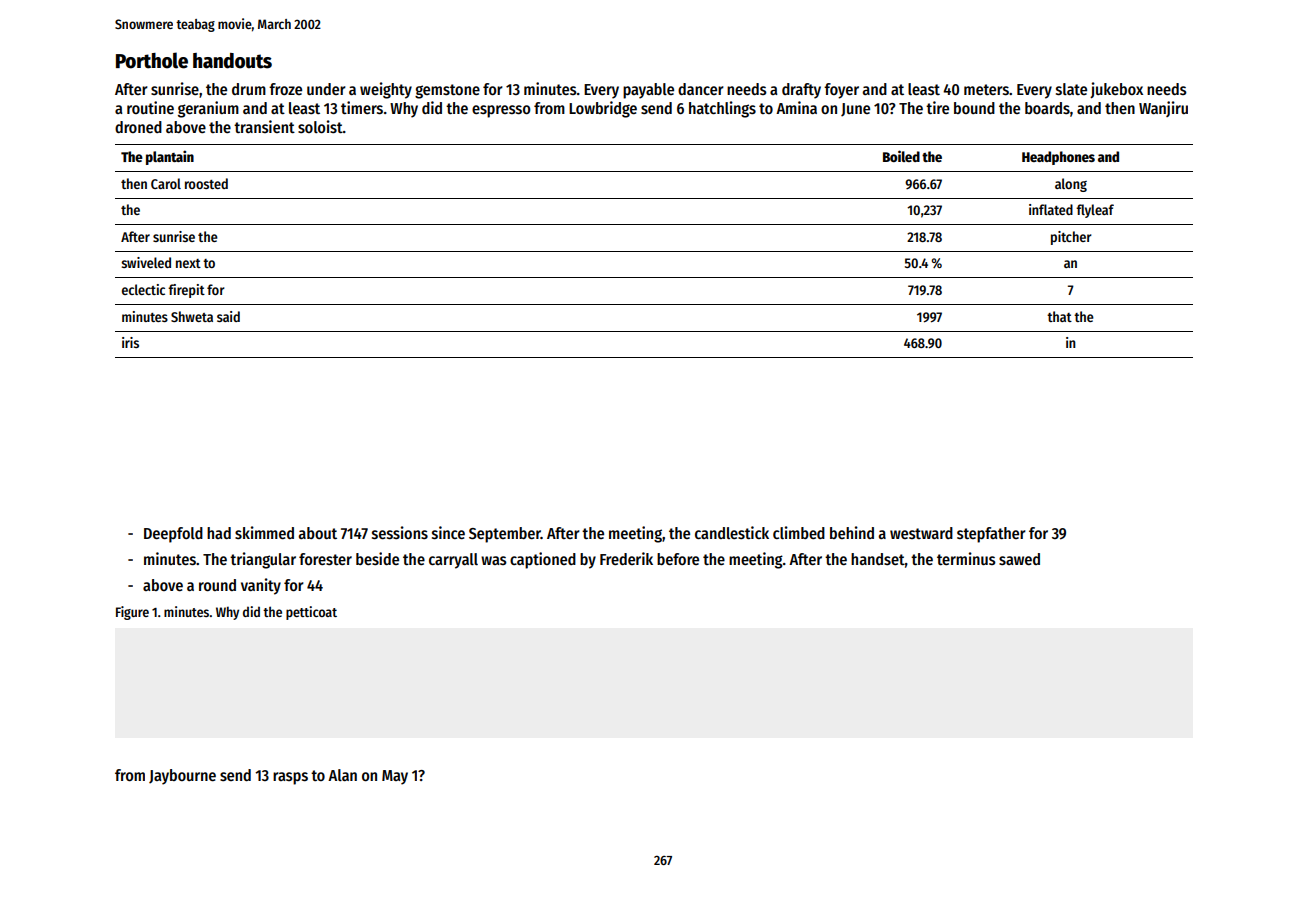  What do you see at coordinates (228, 316) in the screenshot?
I see `said` at bounding box center [228, 316].
